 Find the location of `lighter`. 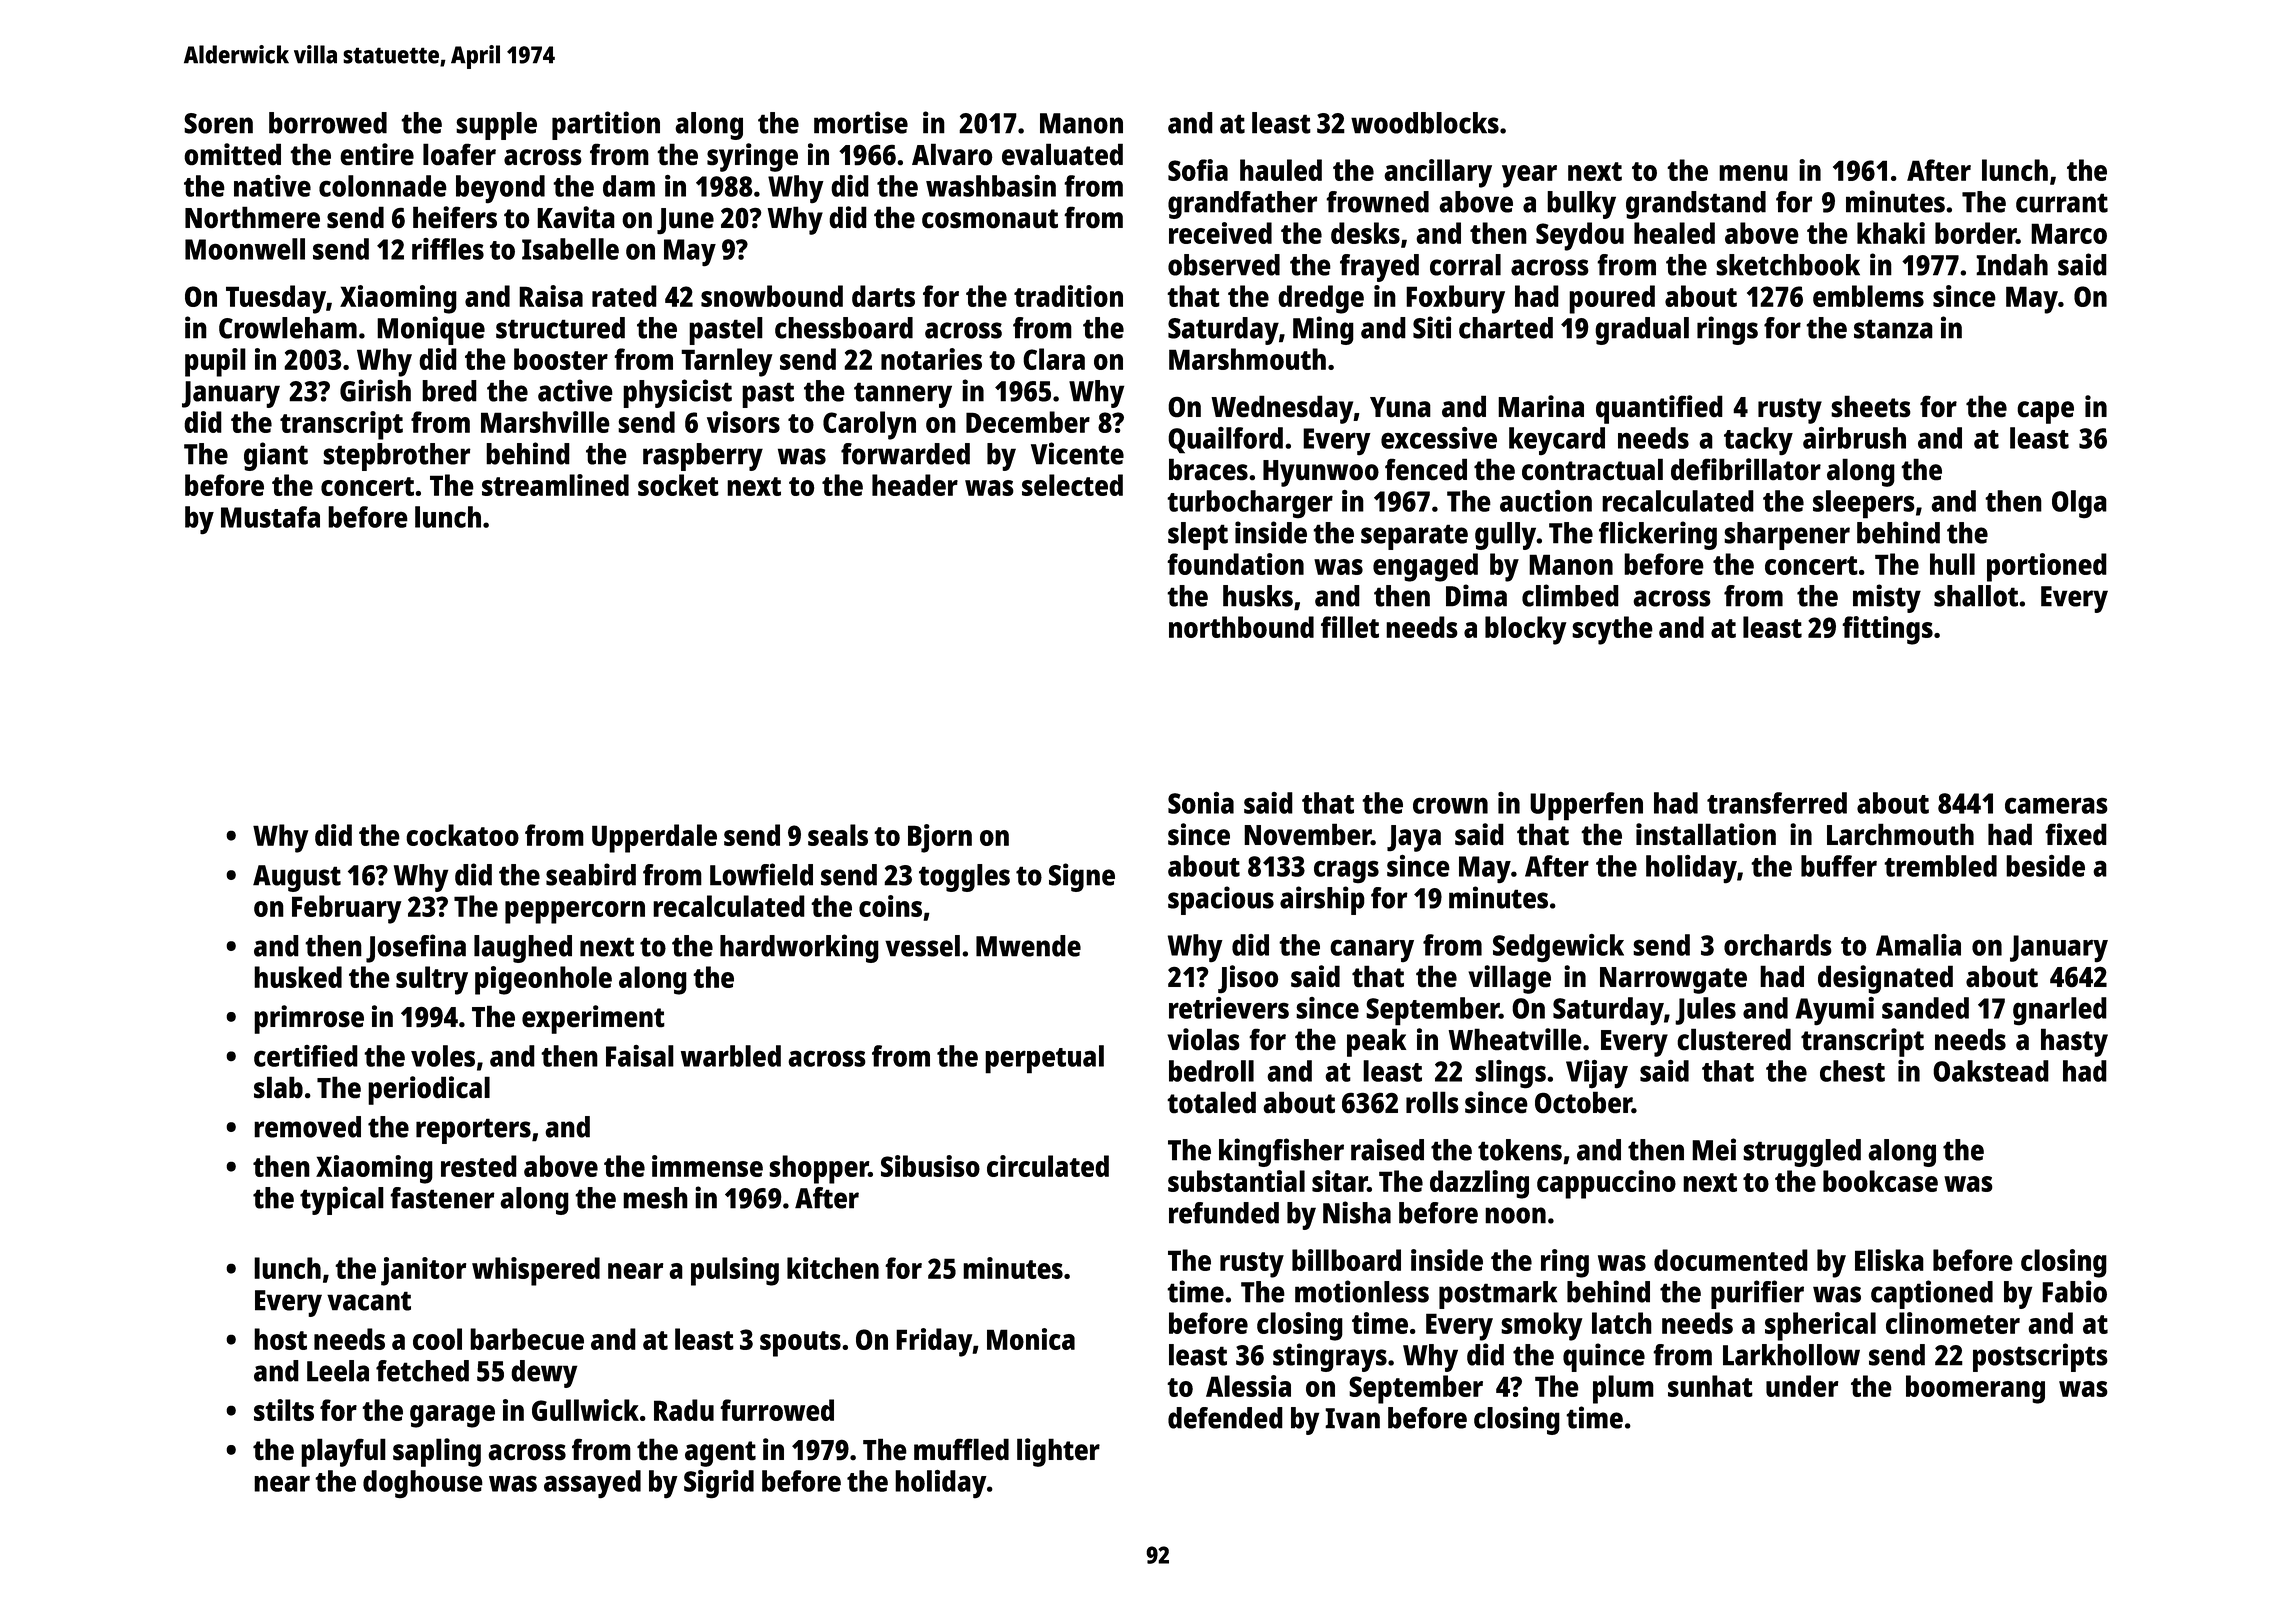

lighter is located at coordinates (1058, 1452).
